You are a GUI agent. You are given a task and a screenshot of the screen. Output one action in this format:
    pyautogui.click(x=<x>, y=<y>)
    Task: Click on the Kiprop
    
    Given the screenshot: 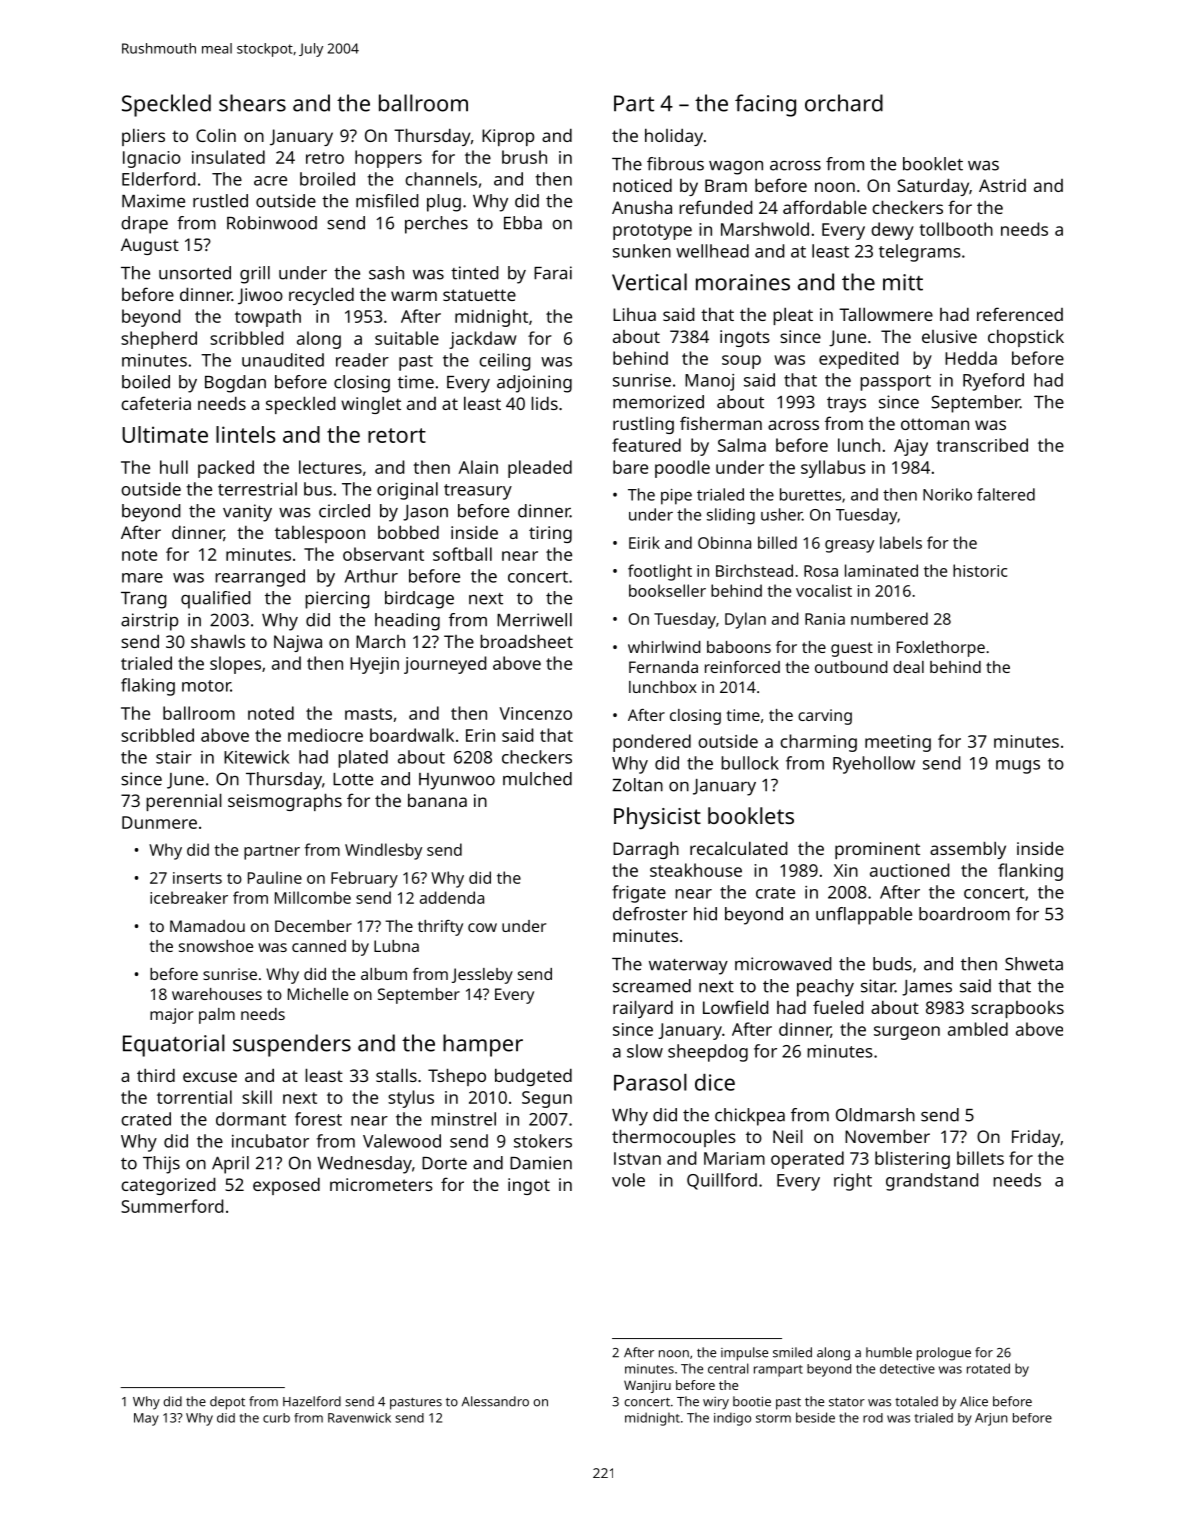 What is the action you would take?
    pyautogui.click(x=508, y=137)
